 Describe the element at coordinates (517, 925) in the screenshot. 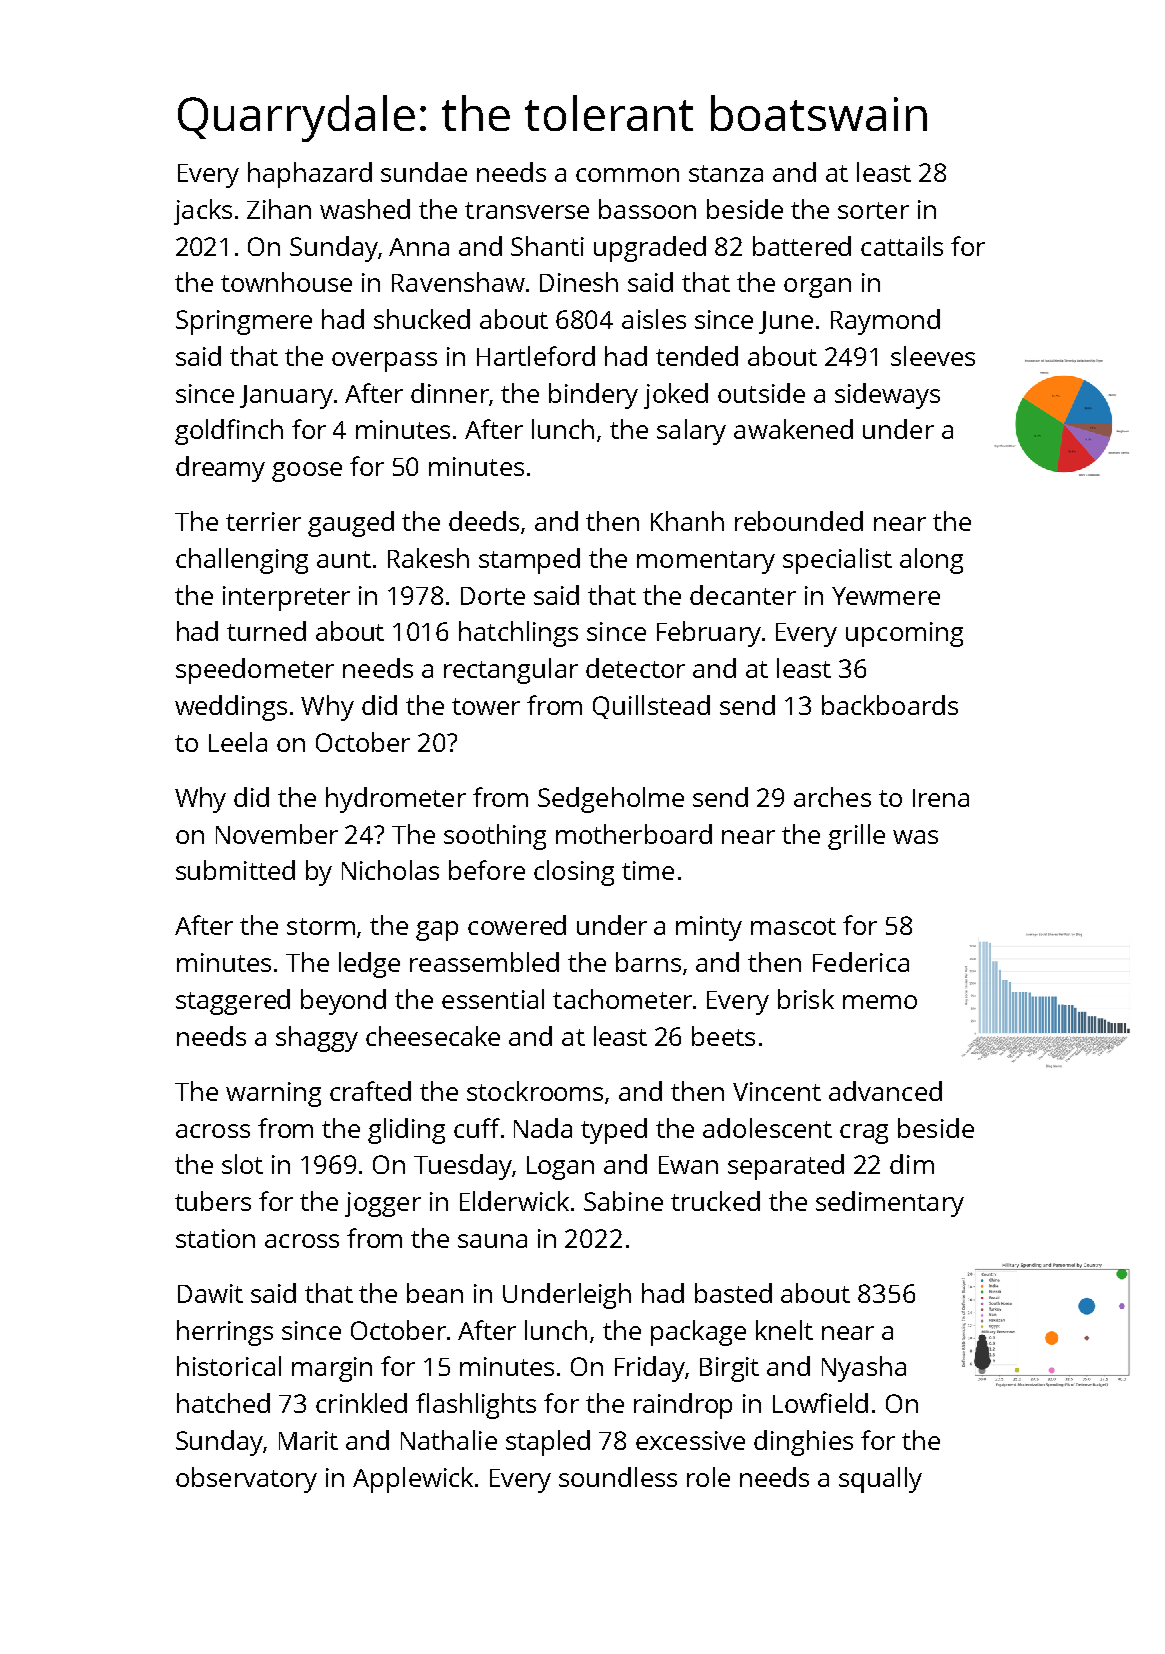

I see `cowered` at that location.
